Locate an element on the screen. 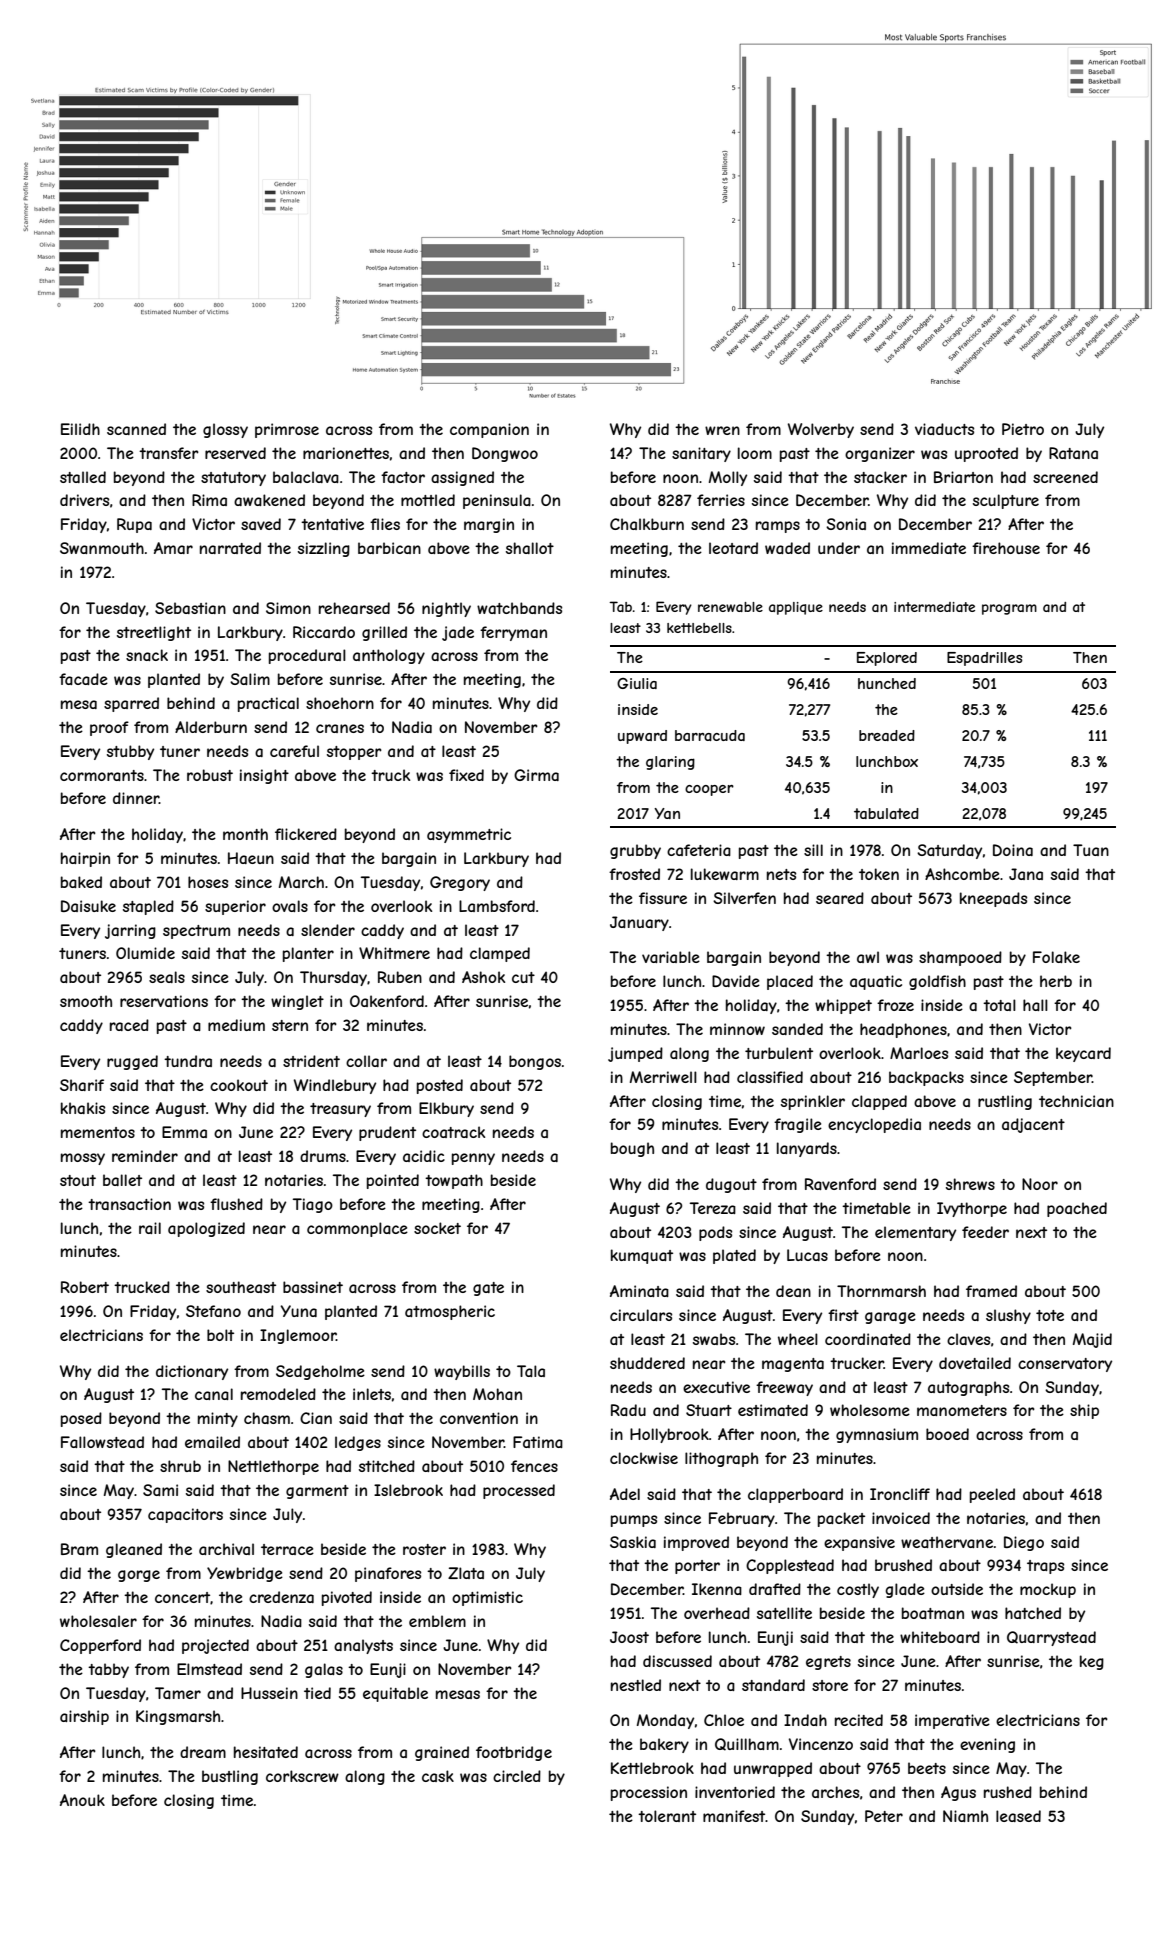  month is located at coordinates (245, 834).
